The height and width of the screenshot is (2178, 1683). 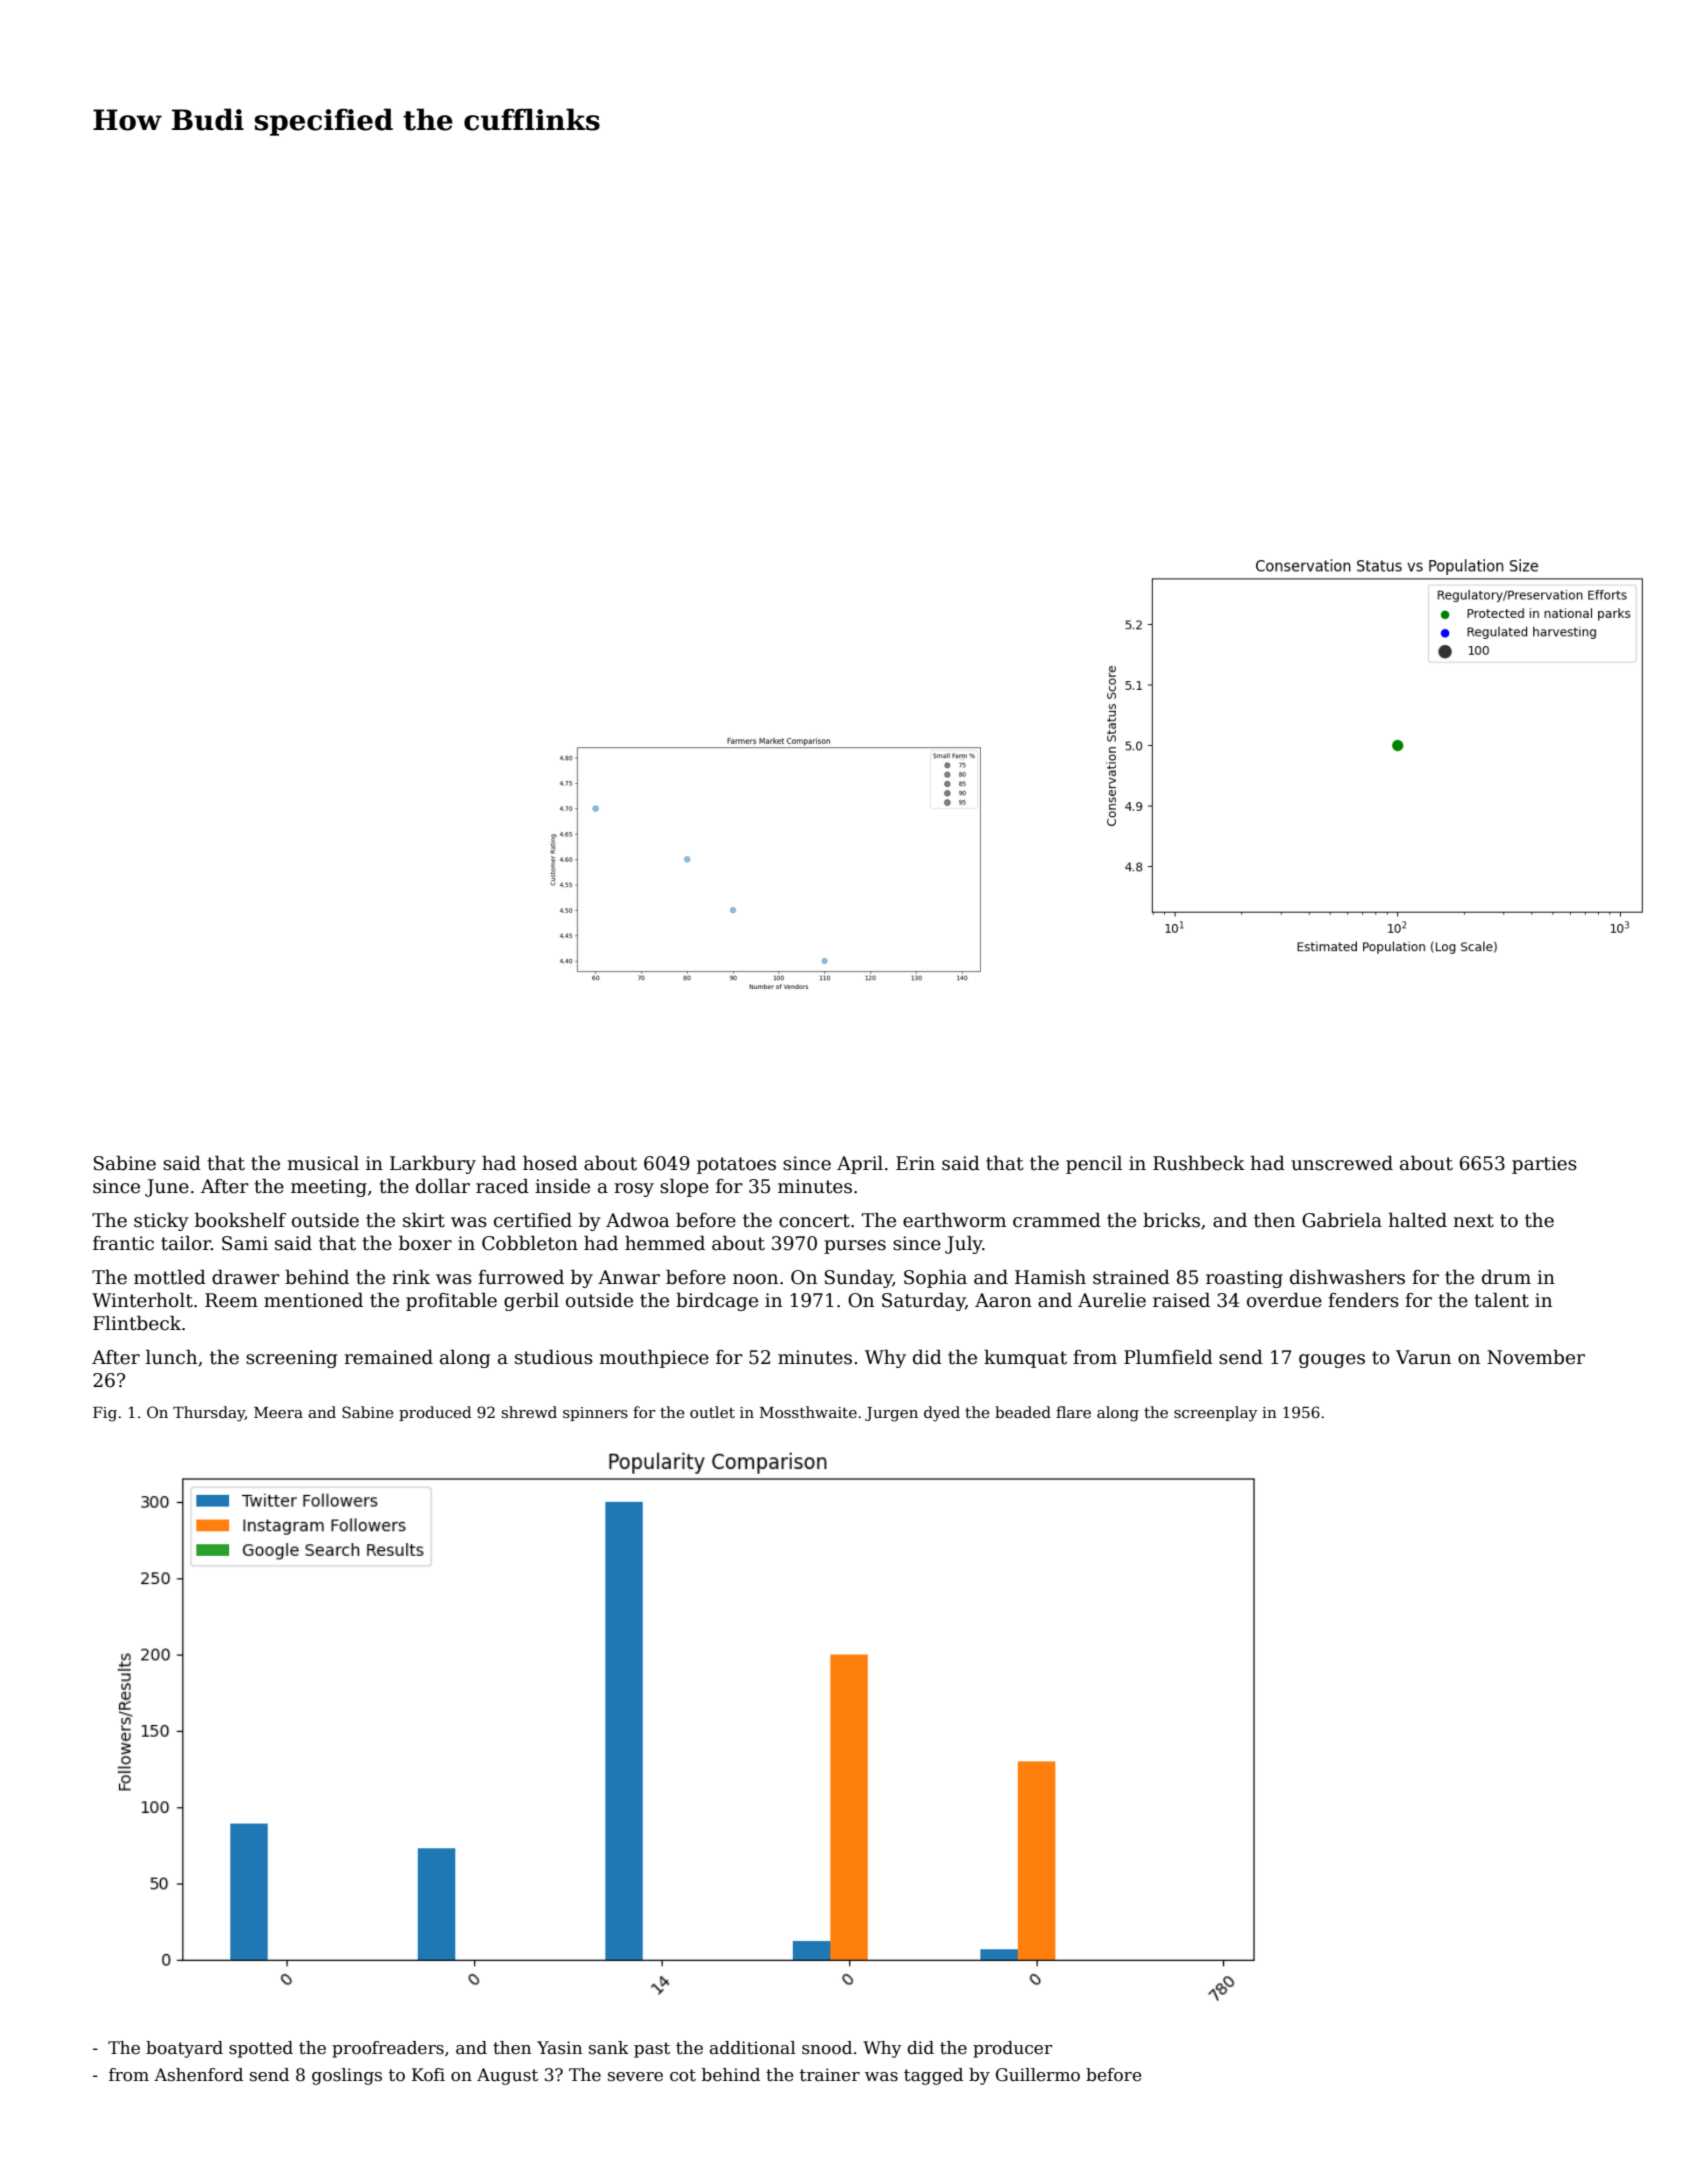 What do you see at coordinates (435, 1413) in the screenshot?
I see `produced` at bounding box center [435, 1413].
